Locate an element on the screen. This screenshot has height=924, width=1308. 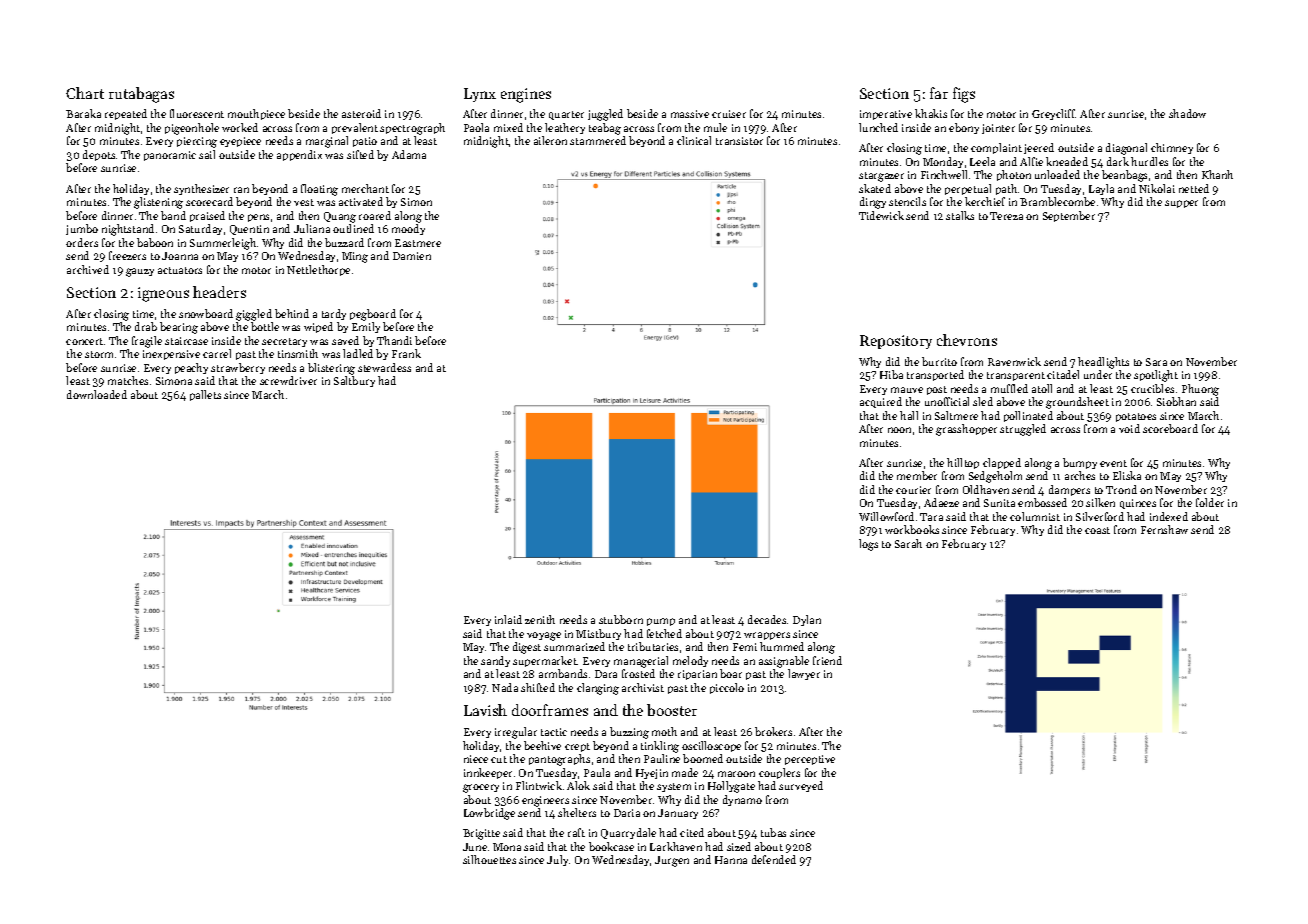
grasshopper is located at coordinates (966, 430).
